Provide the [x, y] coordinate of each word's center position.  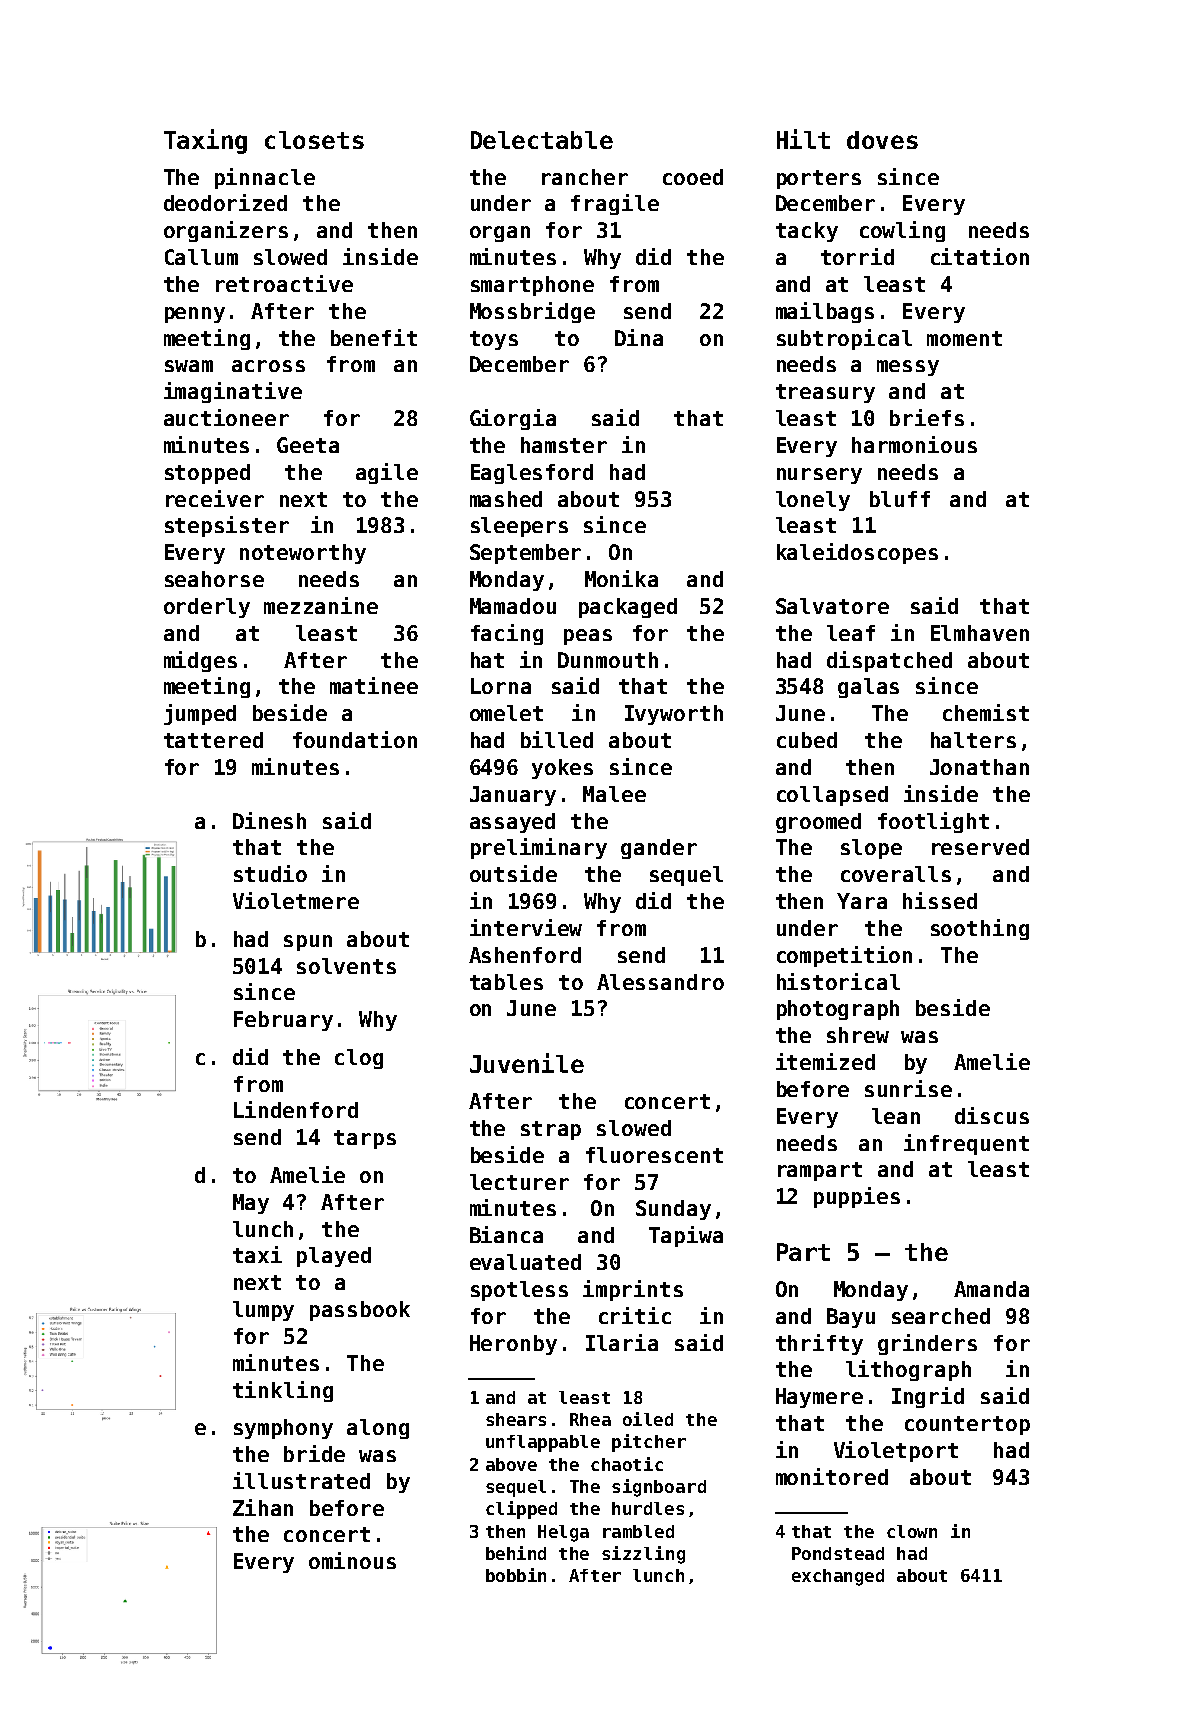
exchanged [838, 1577]
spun [308, 943]
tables [506, 982]
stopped [207, 474]
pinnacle [265, 178]
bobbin [516, 1575]
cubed [807, 740]
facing [507, 634]
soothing [980, 929]
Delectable [542, 140]
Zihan [263, 1507]
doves [882, 140]
